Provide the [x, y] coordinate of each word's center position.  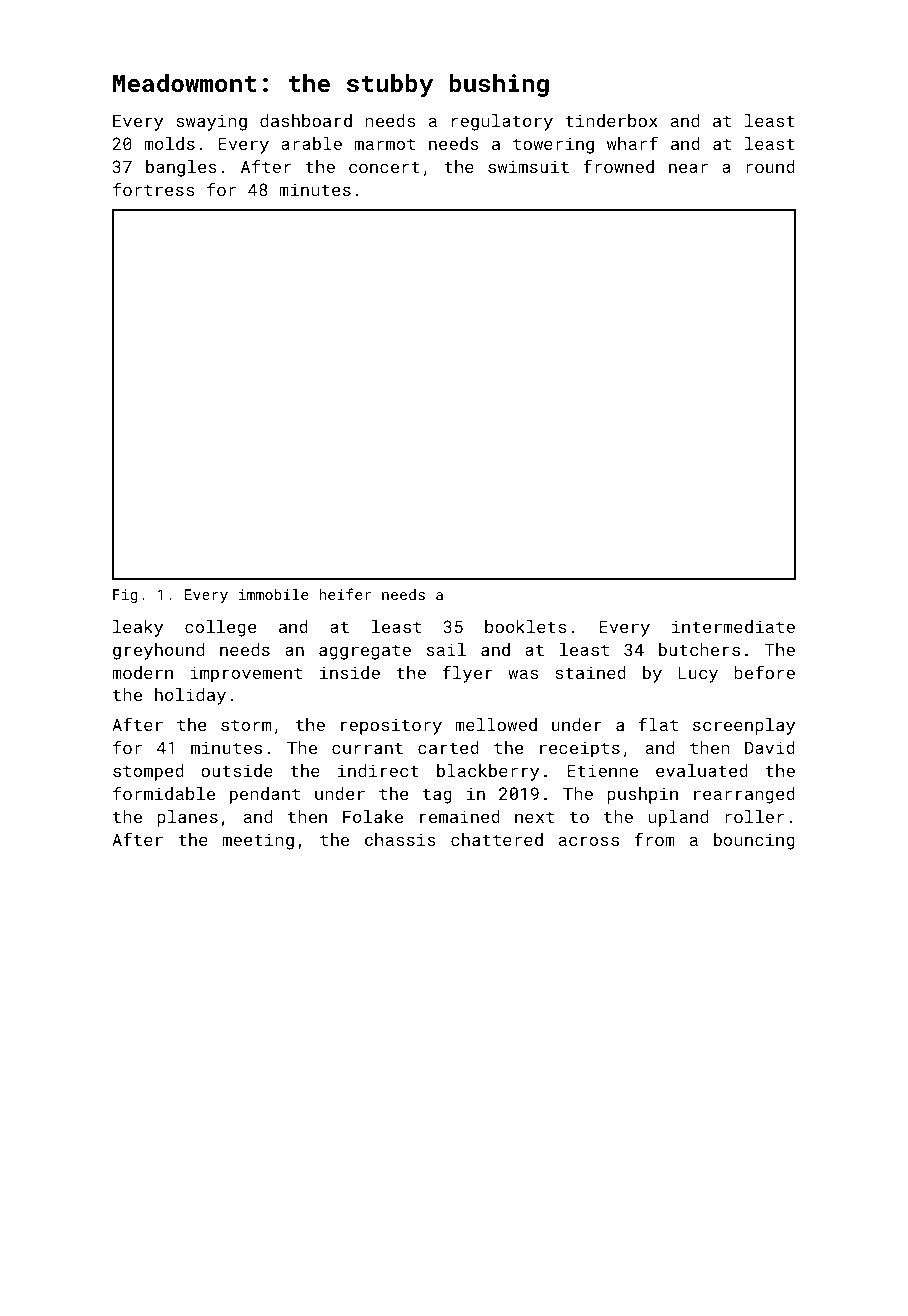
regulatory [502, 122]
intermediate [733, 626]
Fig [125, 596]
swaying [211, 122]
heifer [345, 594]
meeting [258, 841]
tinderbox [611, 120]
